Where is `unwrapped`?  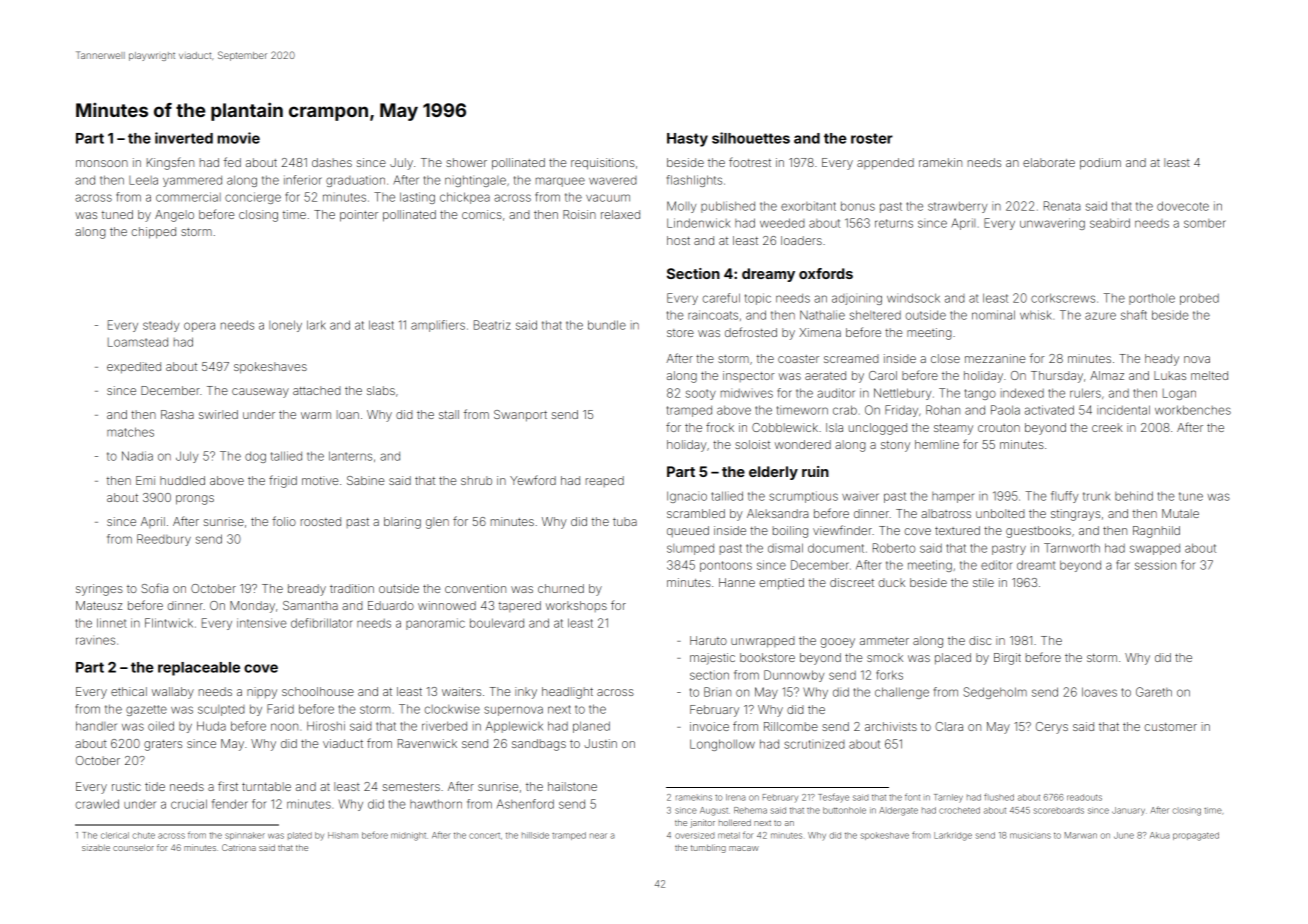 unwrapped is located at coordinates (763, 642).
